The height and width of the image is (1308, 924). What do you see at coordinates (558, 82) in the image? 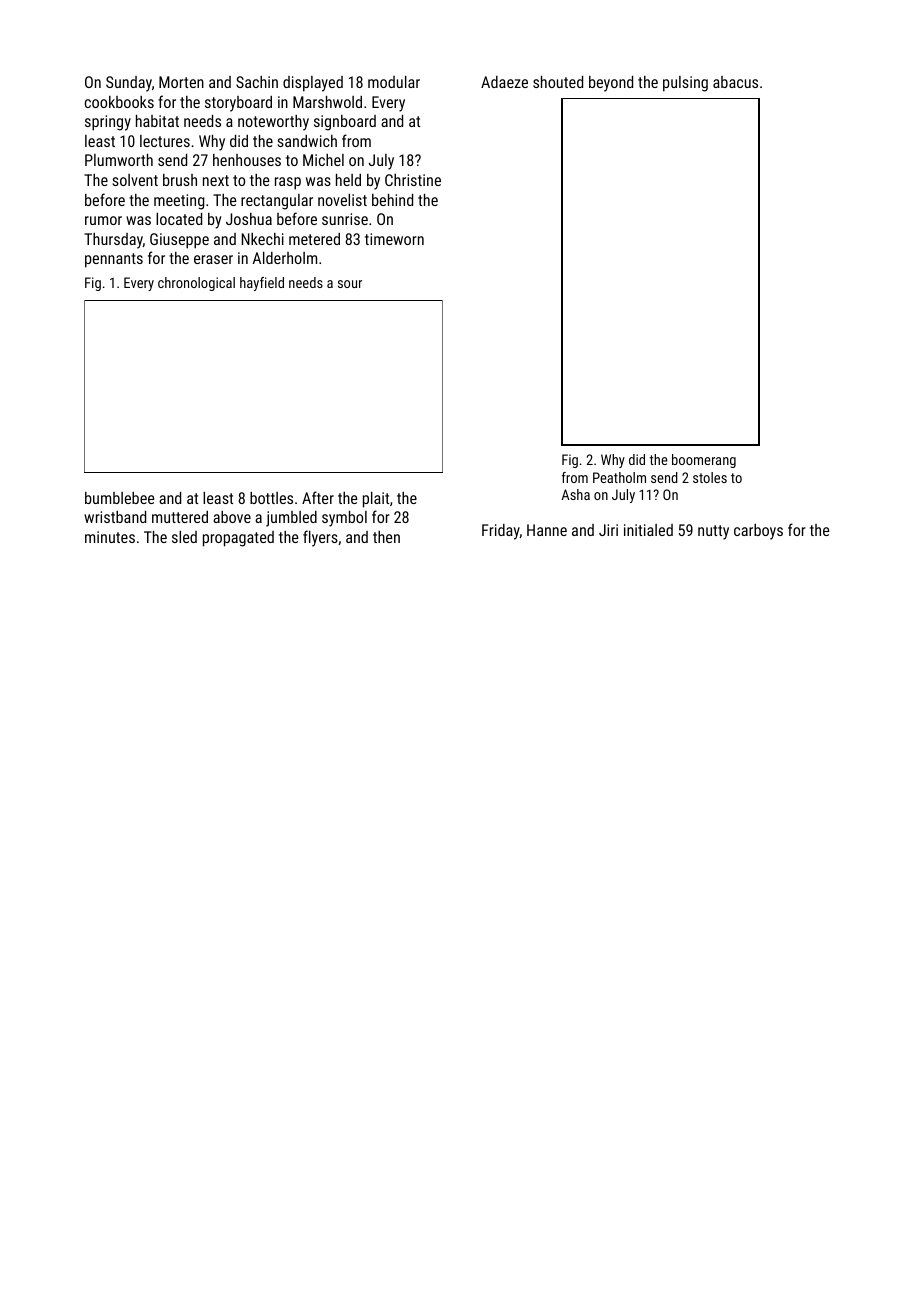
I see `shouted` at bounding box center [558, 82].
